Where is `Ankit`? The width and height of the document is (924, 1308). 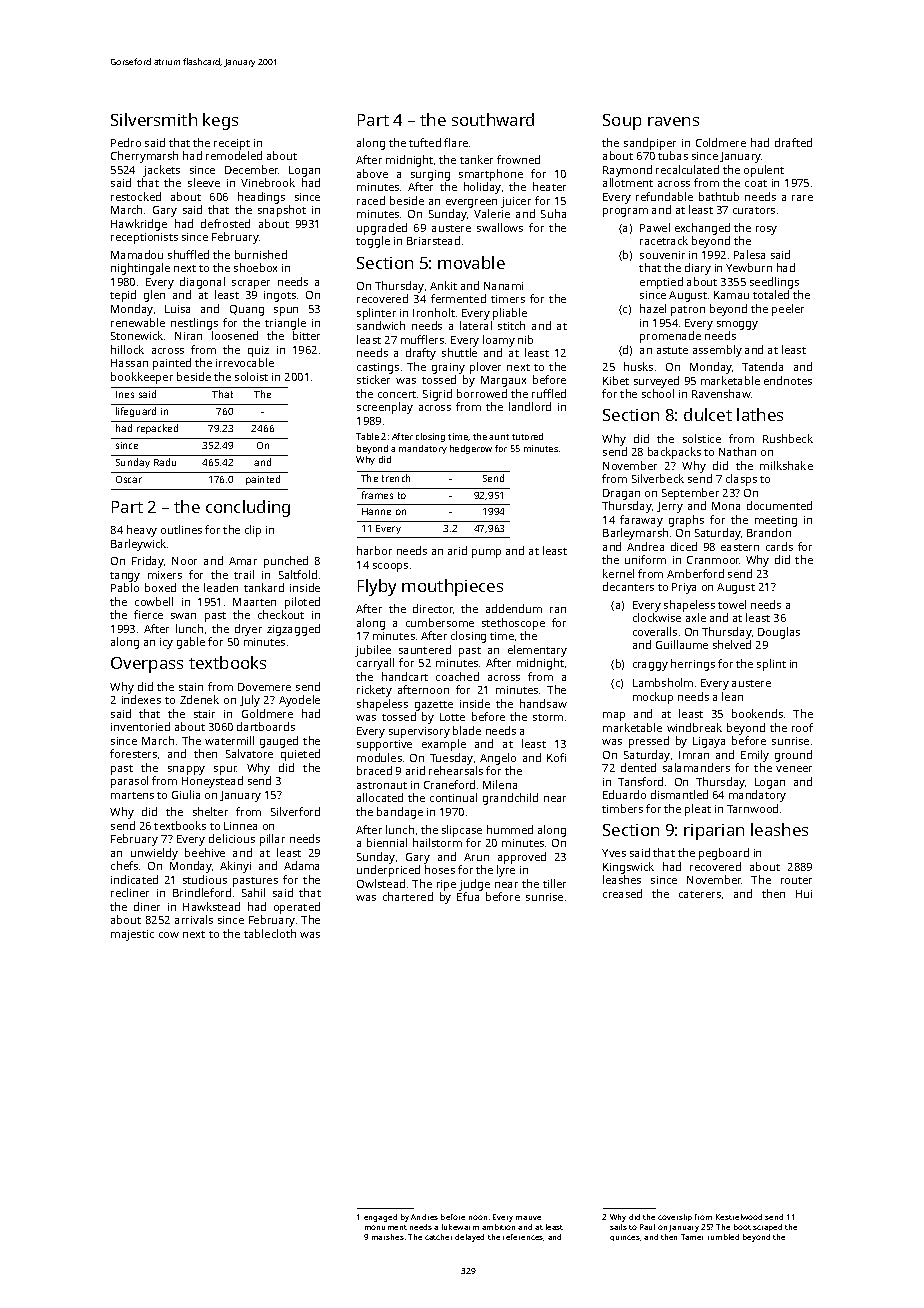
Ankit is located at coordinates (443, 285).
